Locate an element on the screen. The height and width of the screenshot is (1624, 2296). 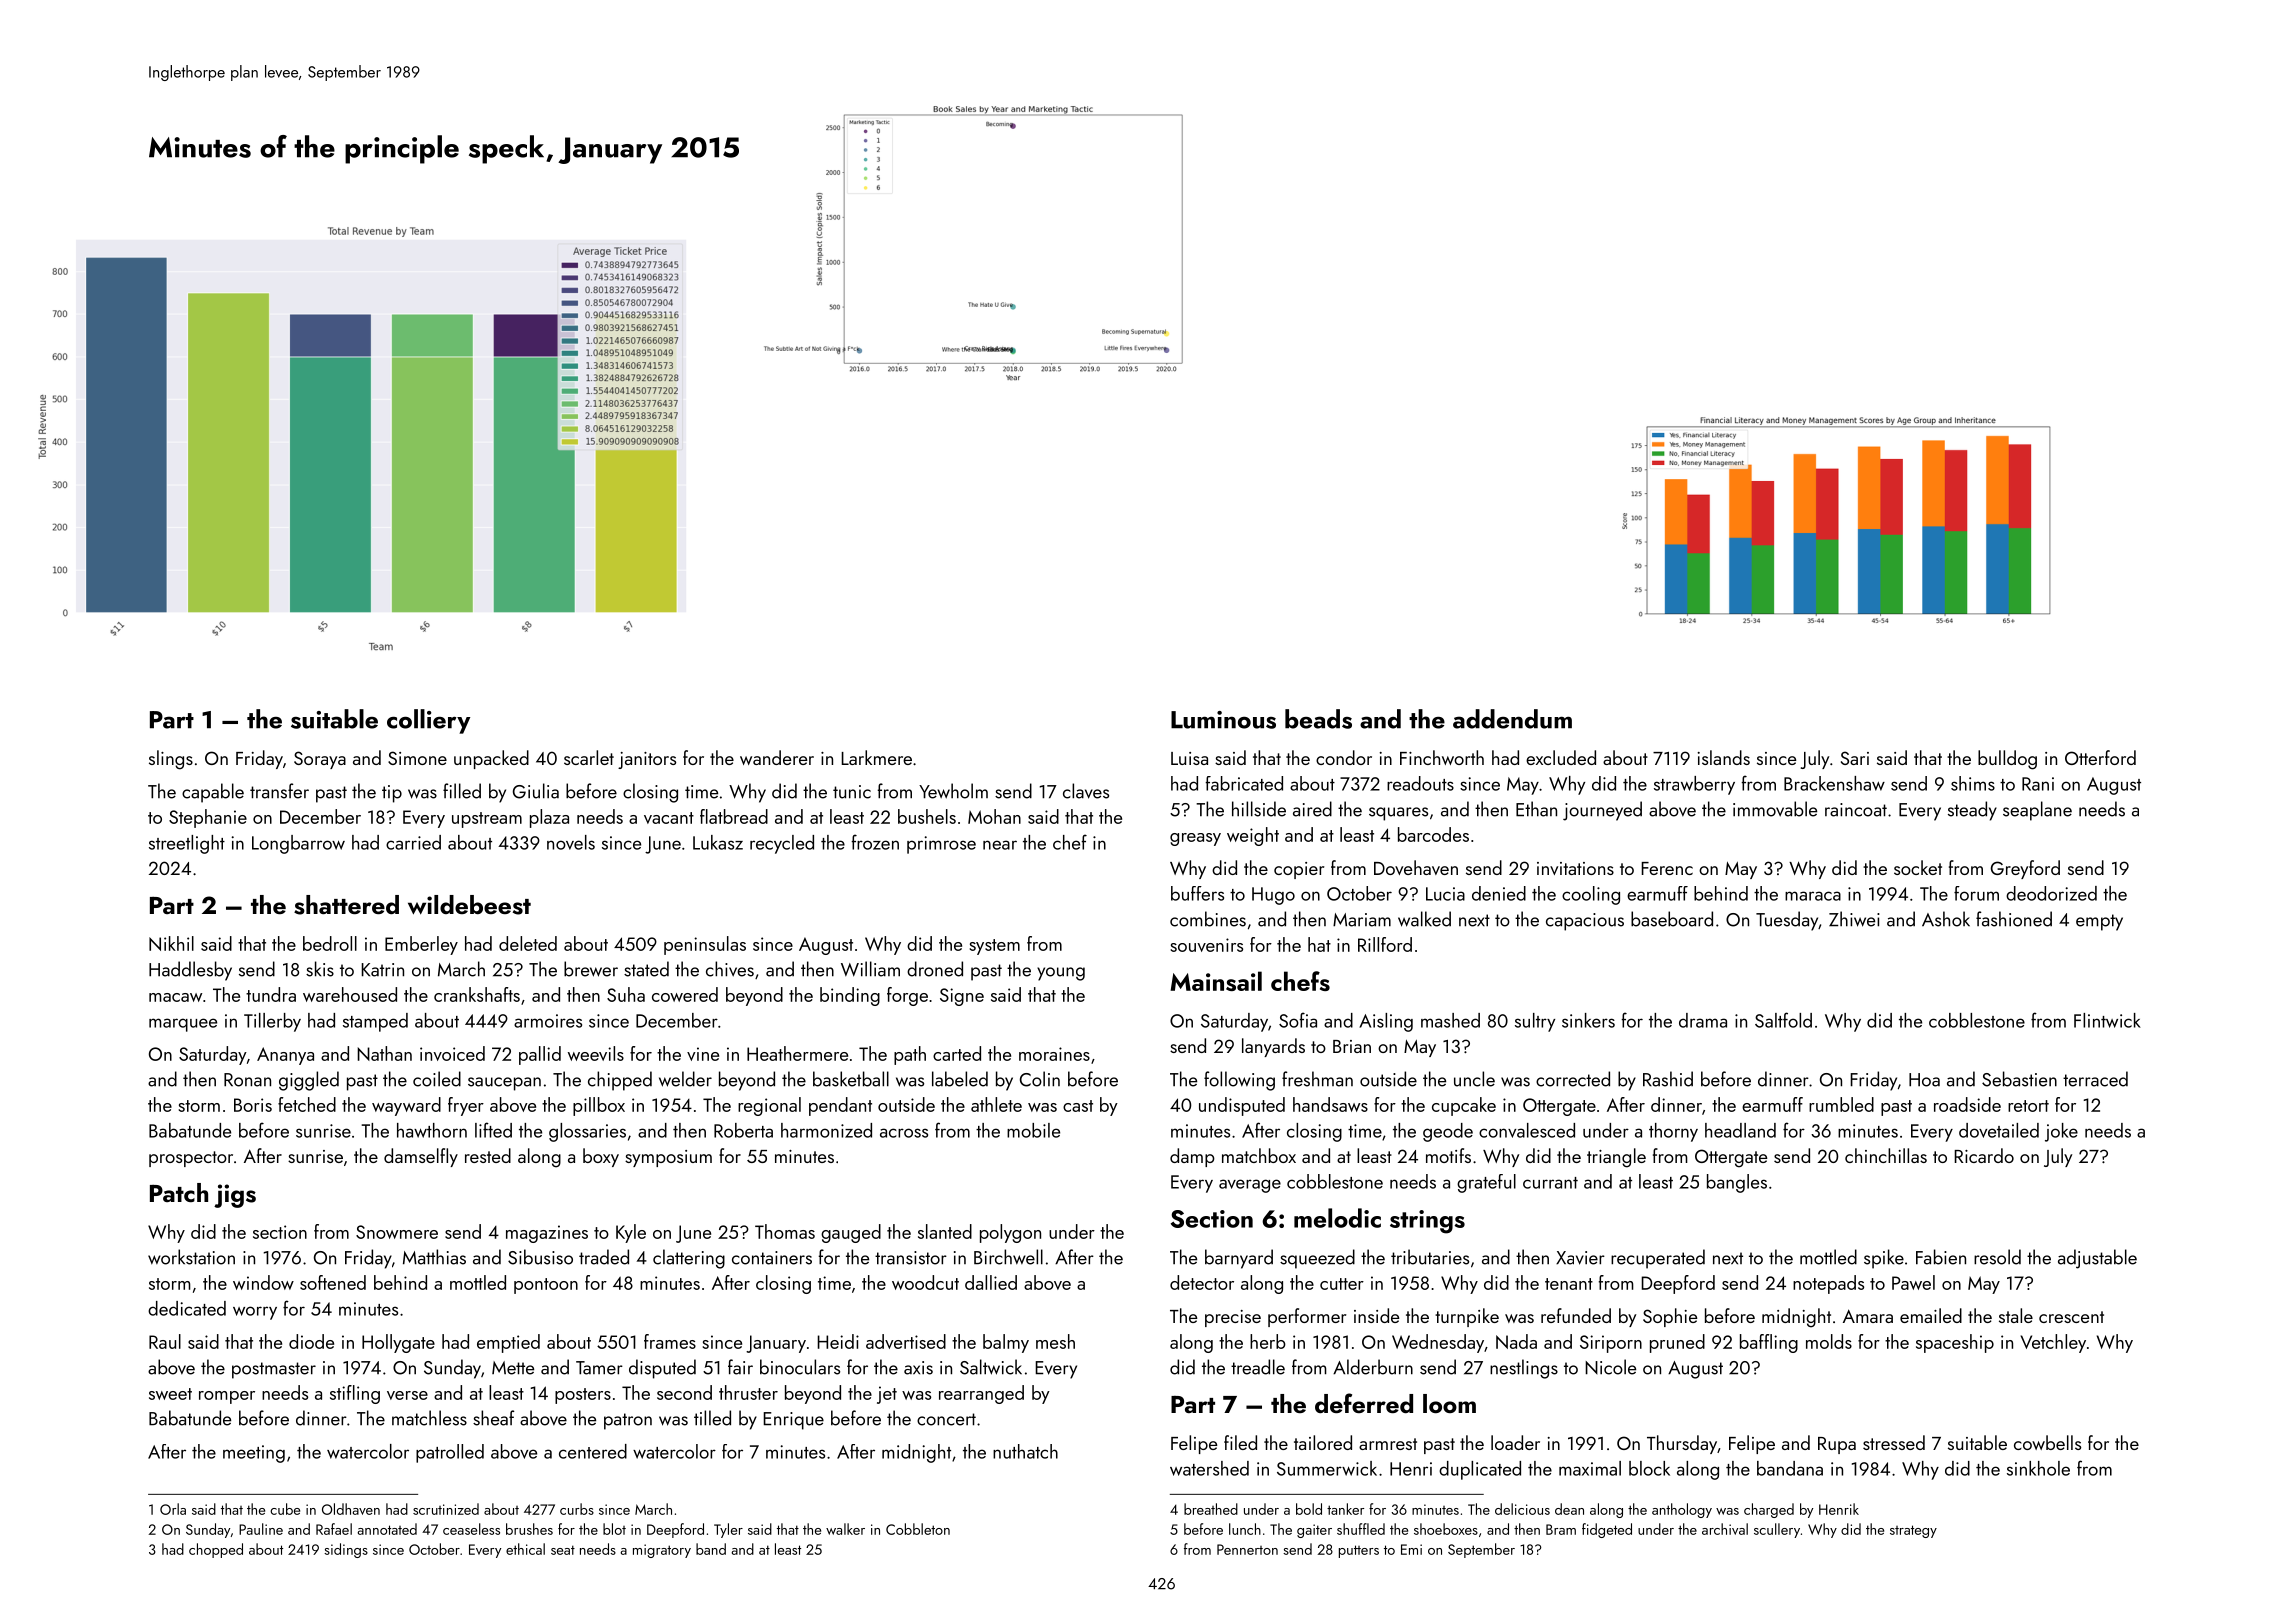
slings is located at coordinates (171, 760).
